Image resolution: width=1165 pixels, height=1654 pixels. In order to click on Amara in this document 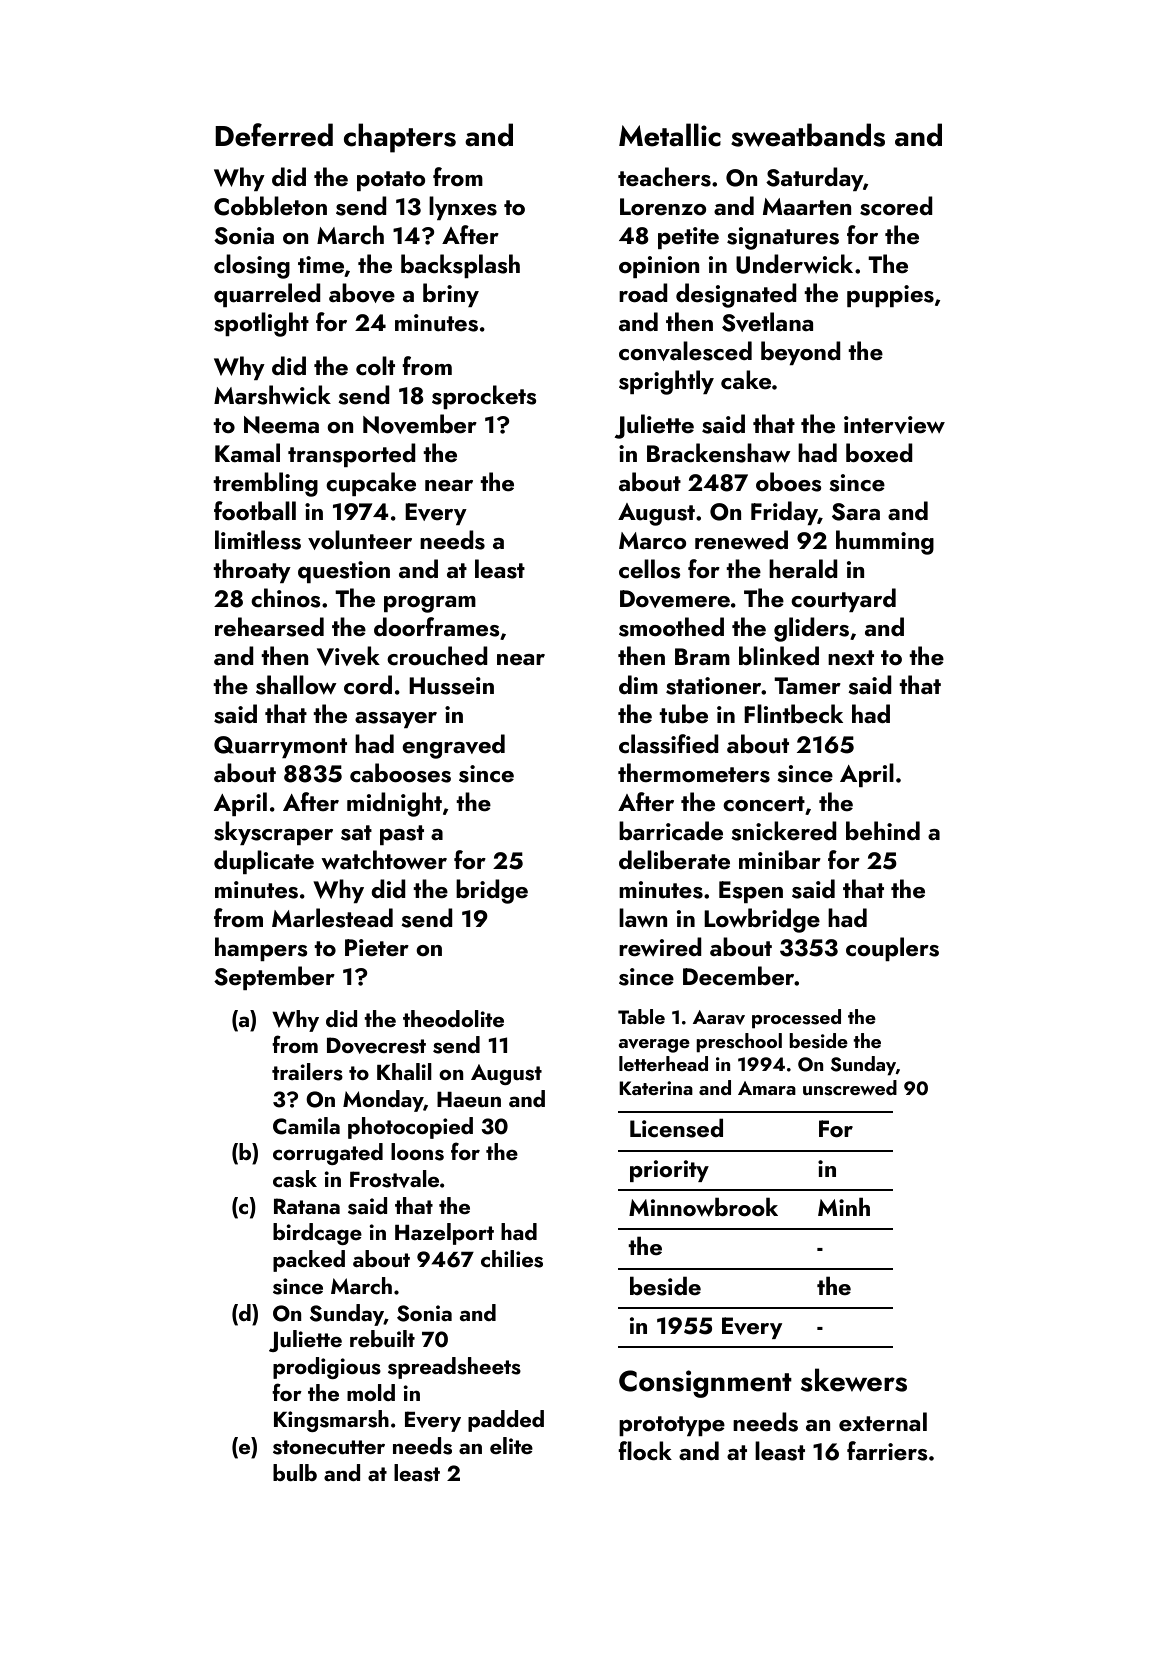, I will do `click(767, 1088)`.
